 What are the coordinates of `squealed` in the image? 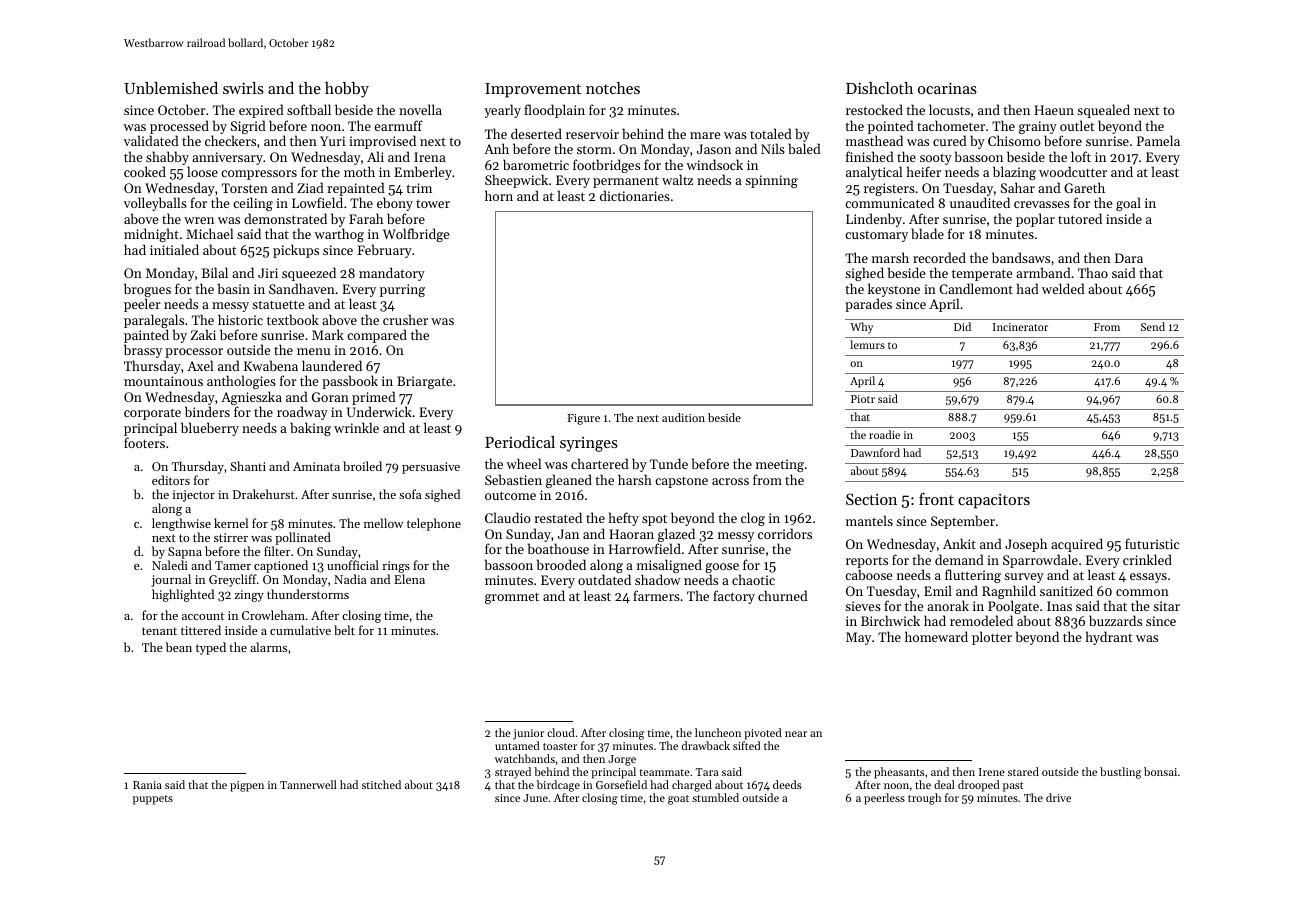 It's located at (1103, 111).
